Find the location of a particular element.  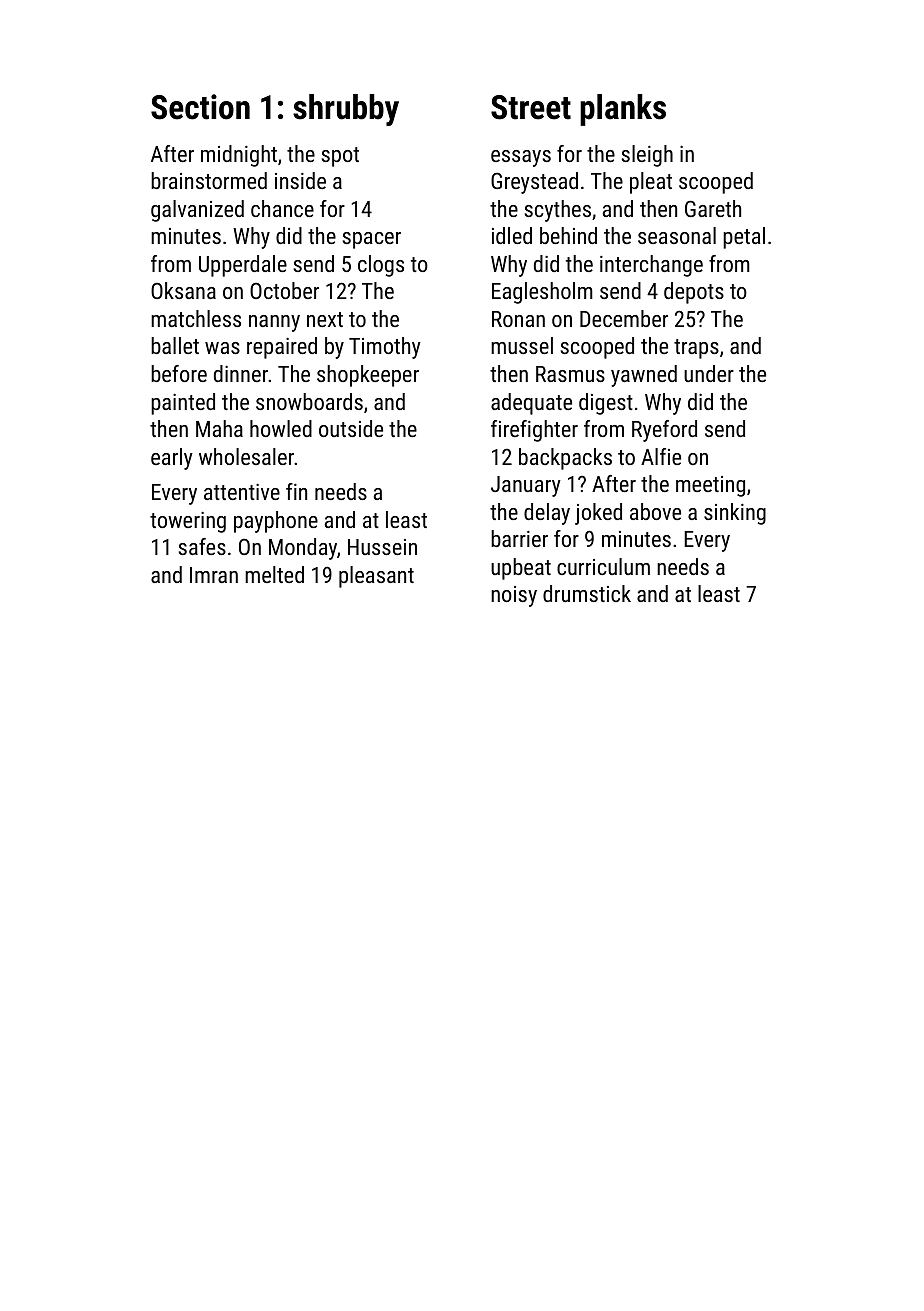

delay is located at coordinates (547, 514).
